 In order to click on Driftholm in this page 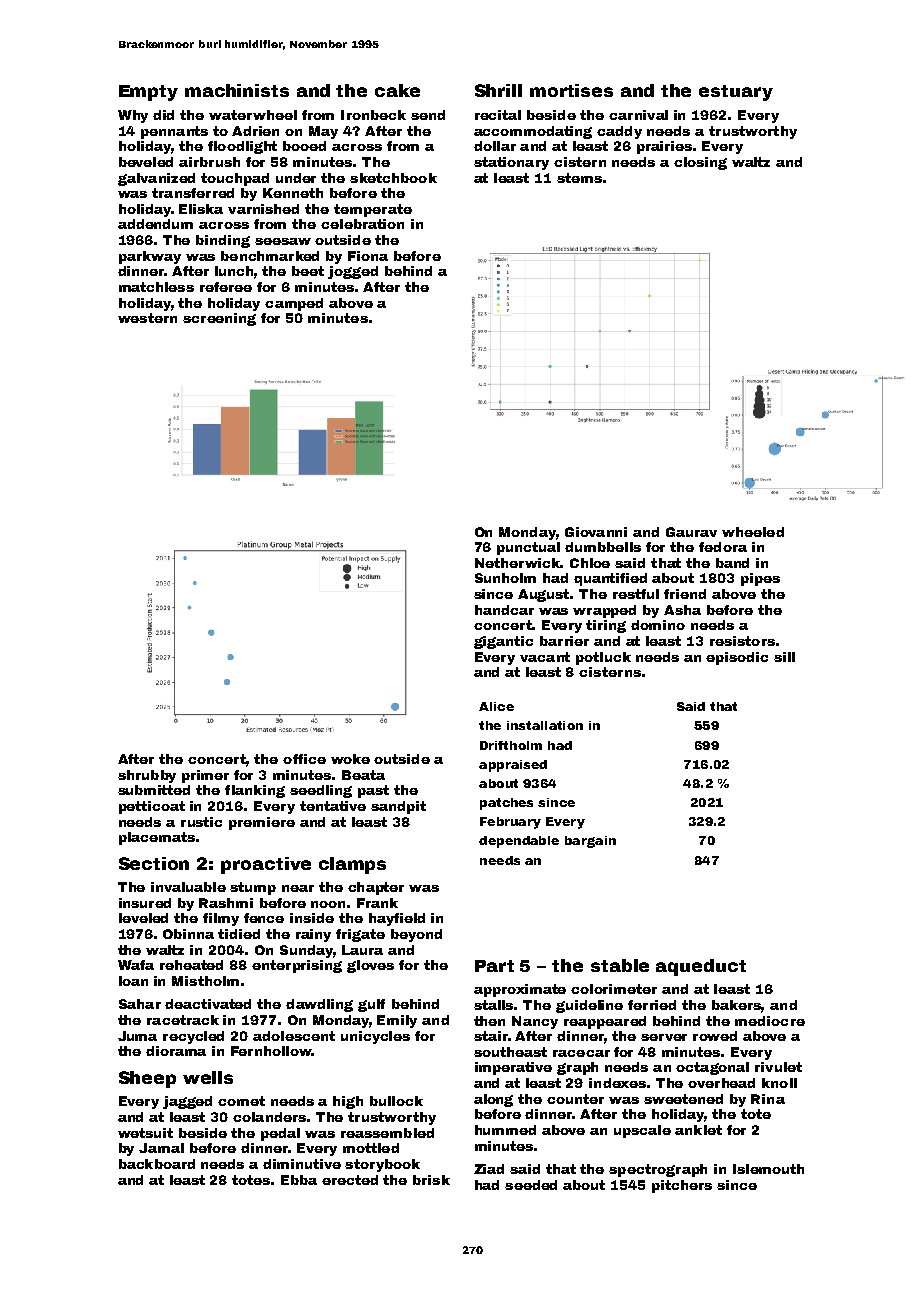, I will do `click(511, 745)`.
